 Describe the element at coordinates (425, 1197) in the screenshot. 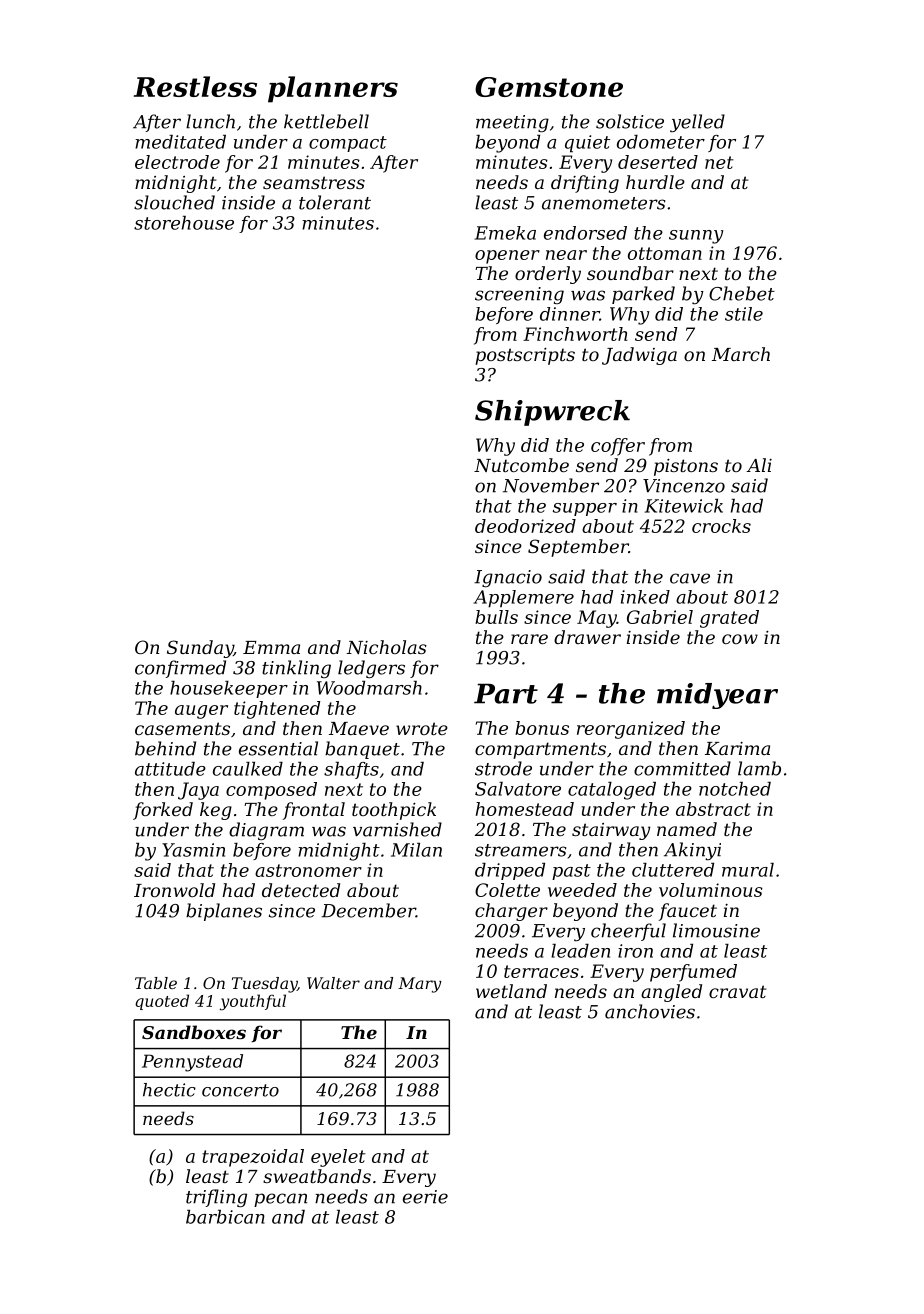

I see `eerie` at that location.
